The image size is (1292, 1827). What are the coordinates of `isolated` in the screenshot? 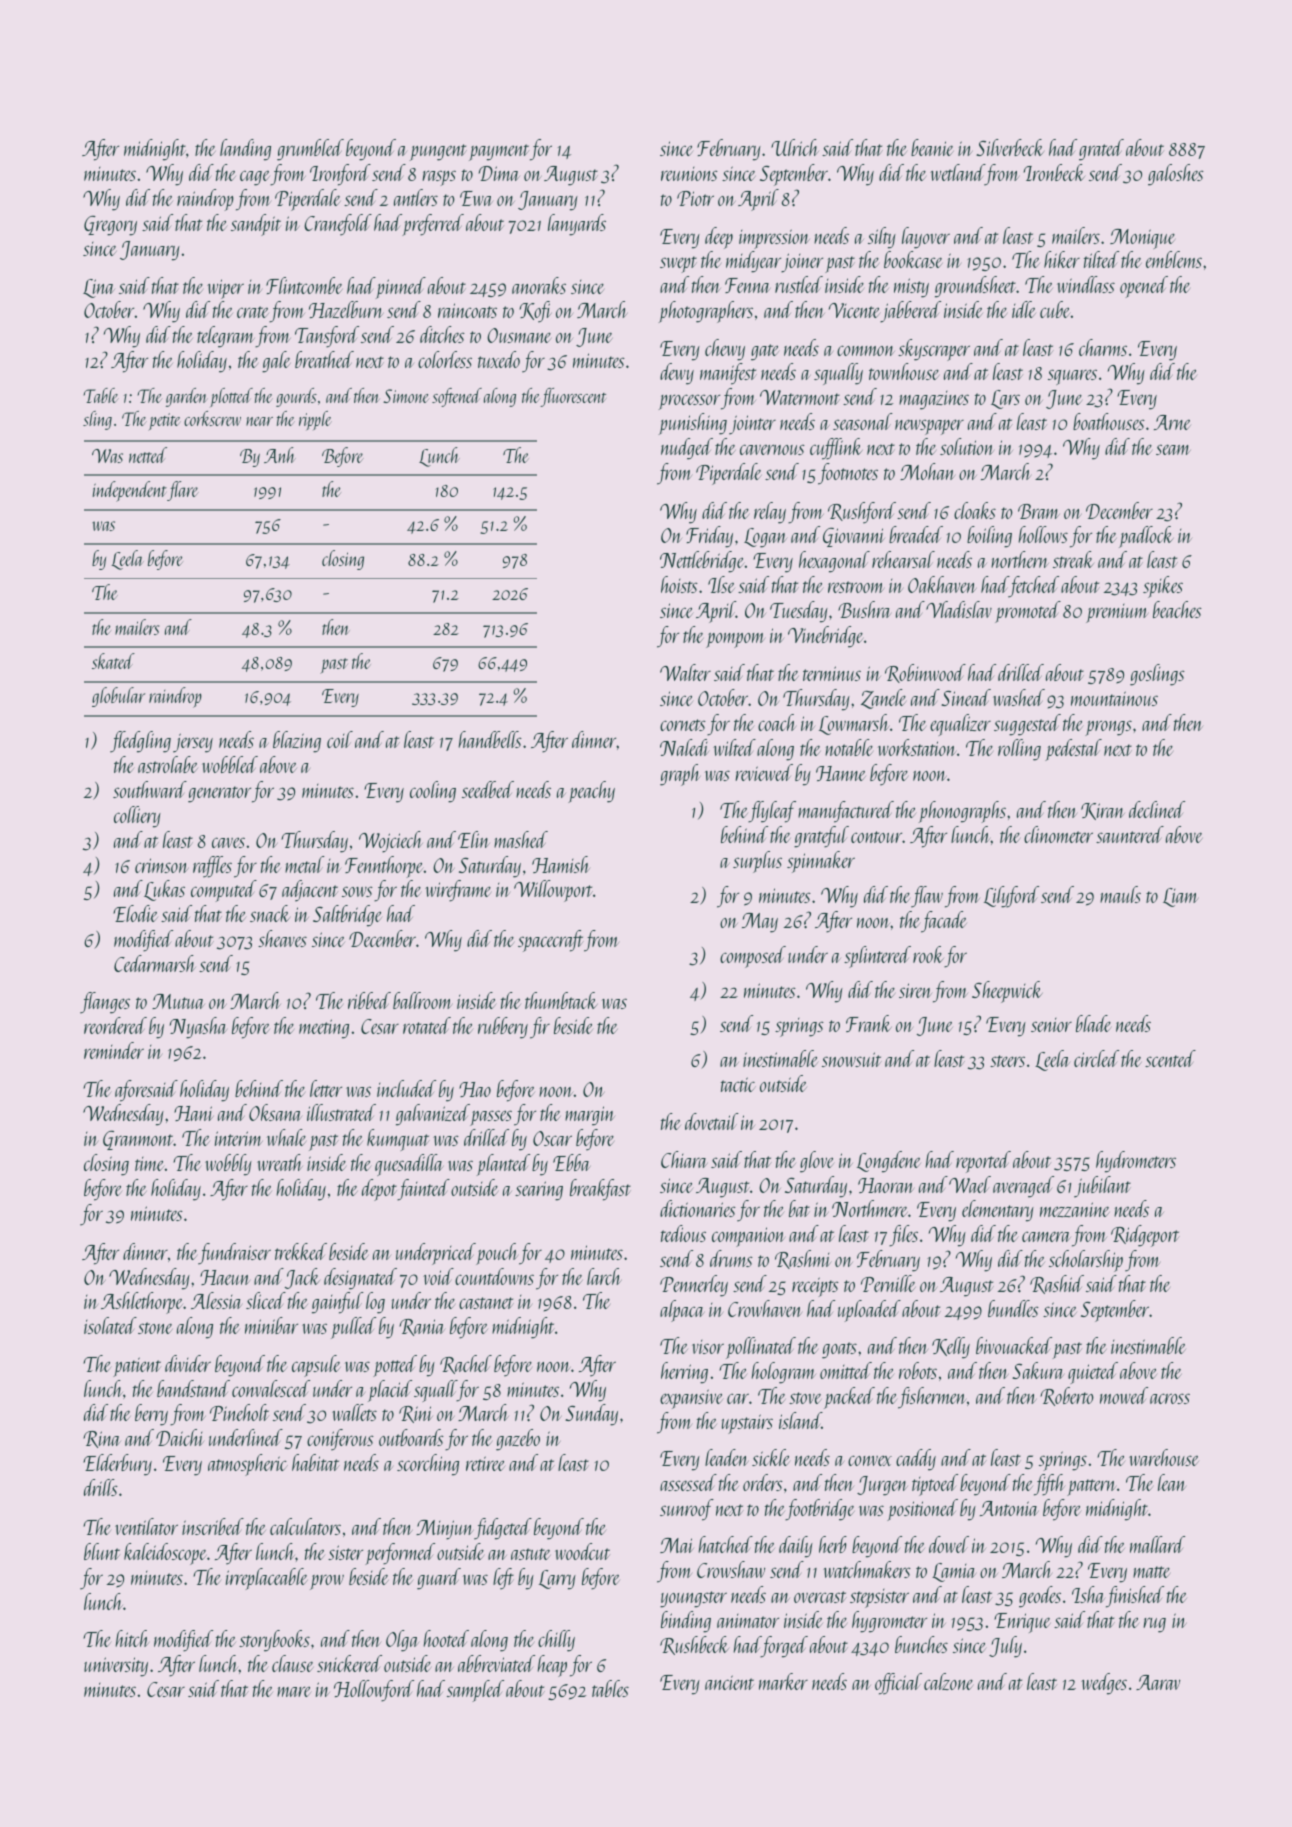 It's located at (110, 1325).
